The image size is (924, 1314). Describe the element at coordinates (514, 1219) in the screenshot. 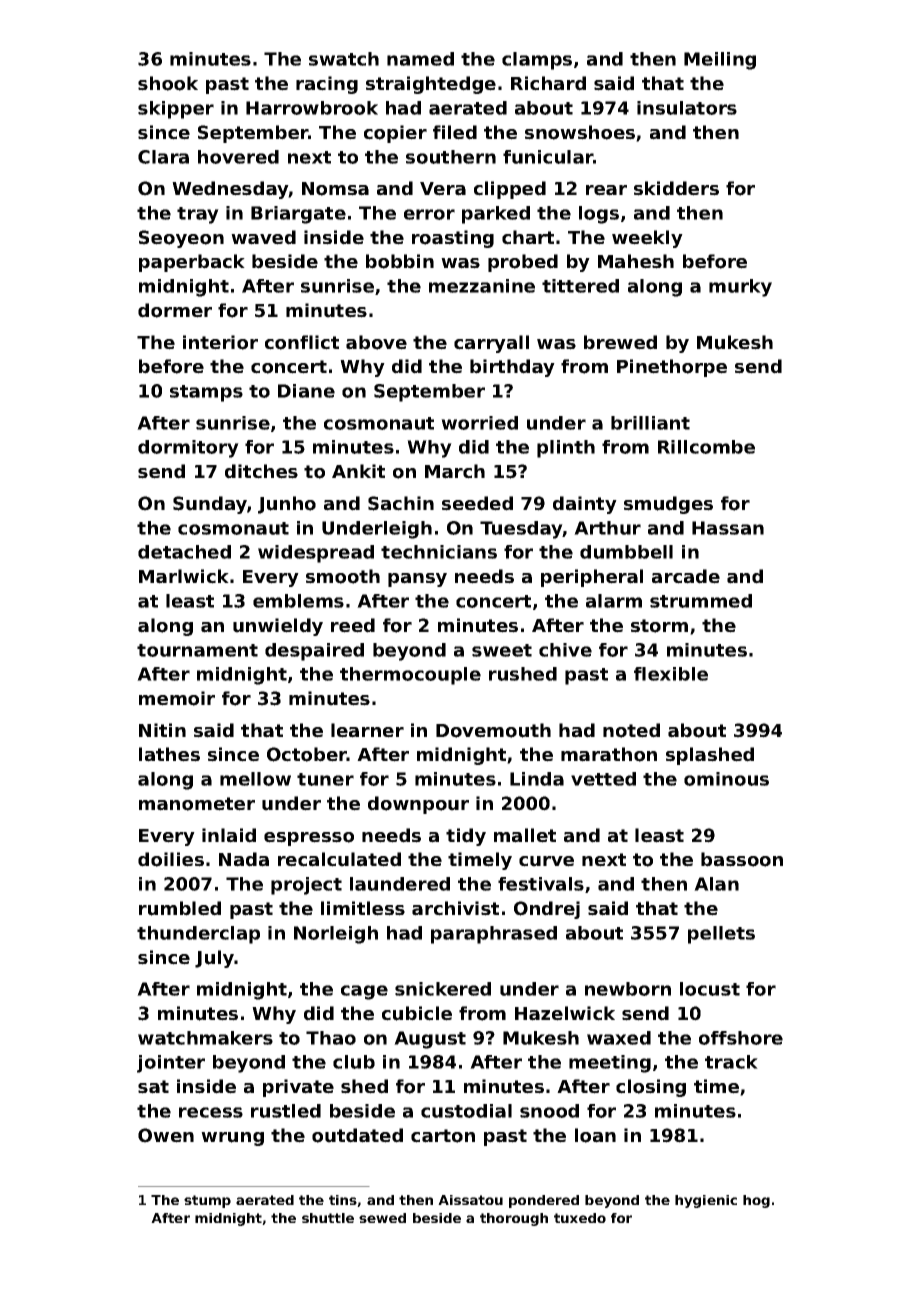

I see `thorough` at that location.
